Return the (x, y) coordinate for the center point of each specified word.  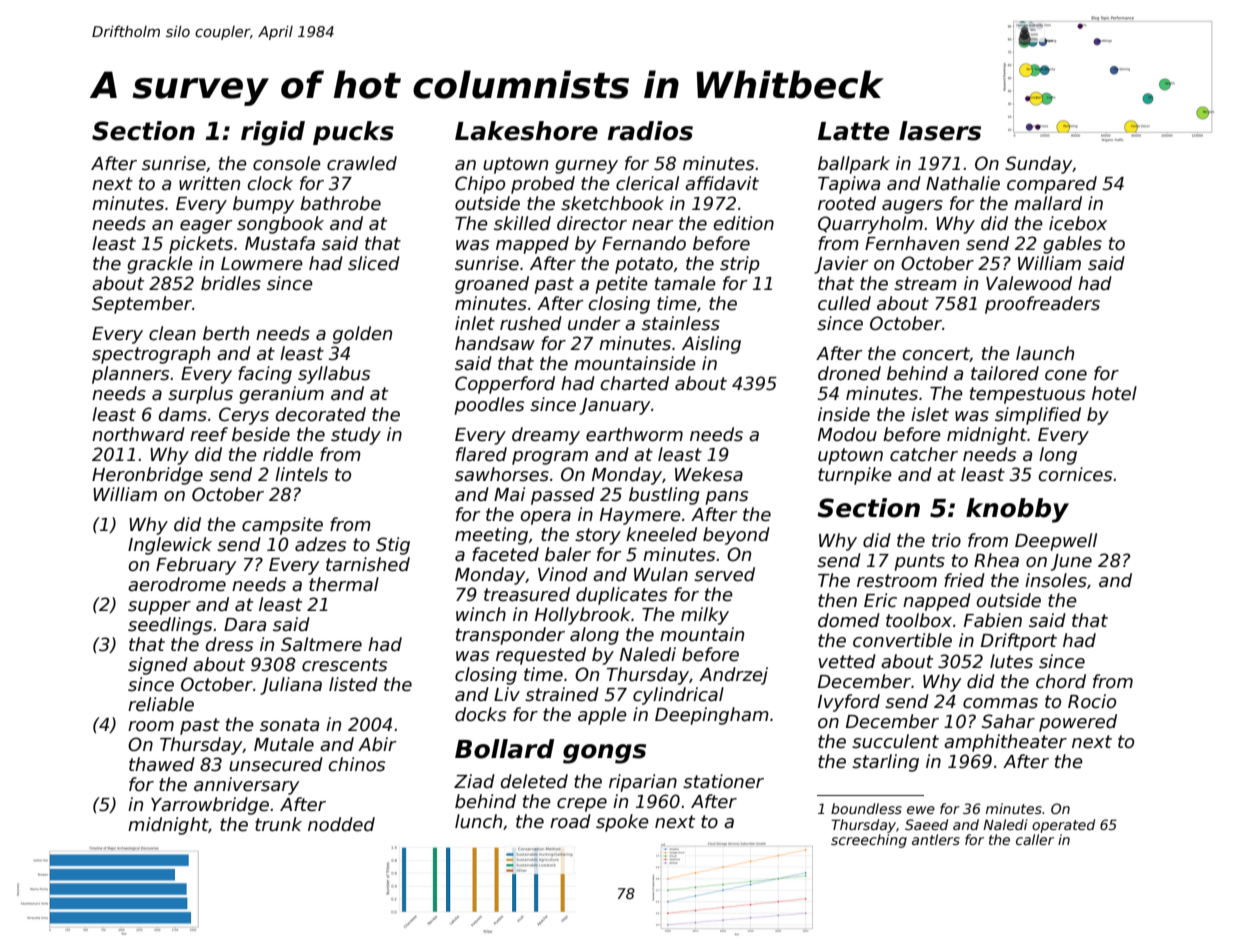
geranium (281, 395)
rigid (273, 133)
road (570, 821)
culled (844, 303)
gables (1072, 245)
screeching (869, 841)
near (653, 225)
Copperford (505, 385)
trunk (278, 824)
